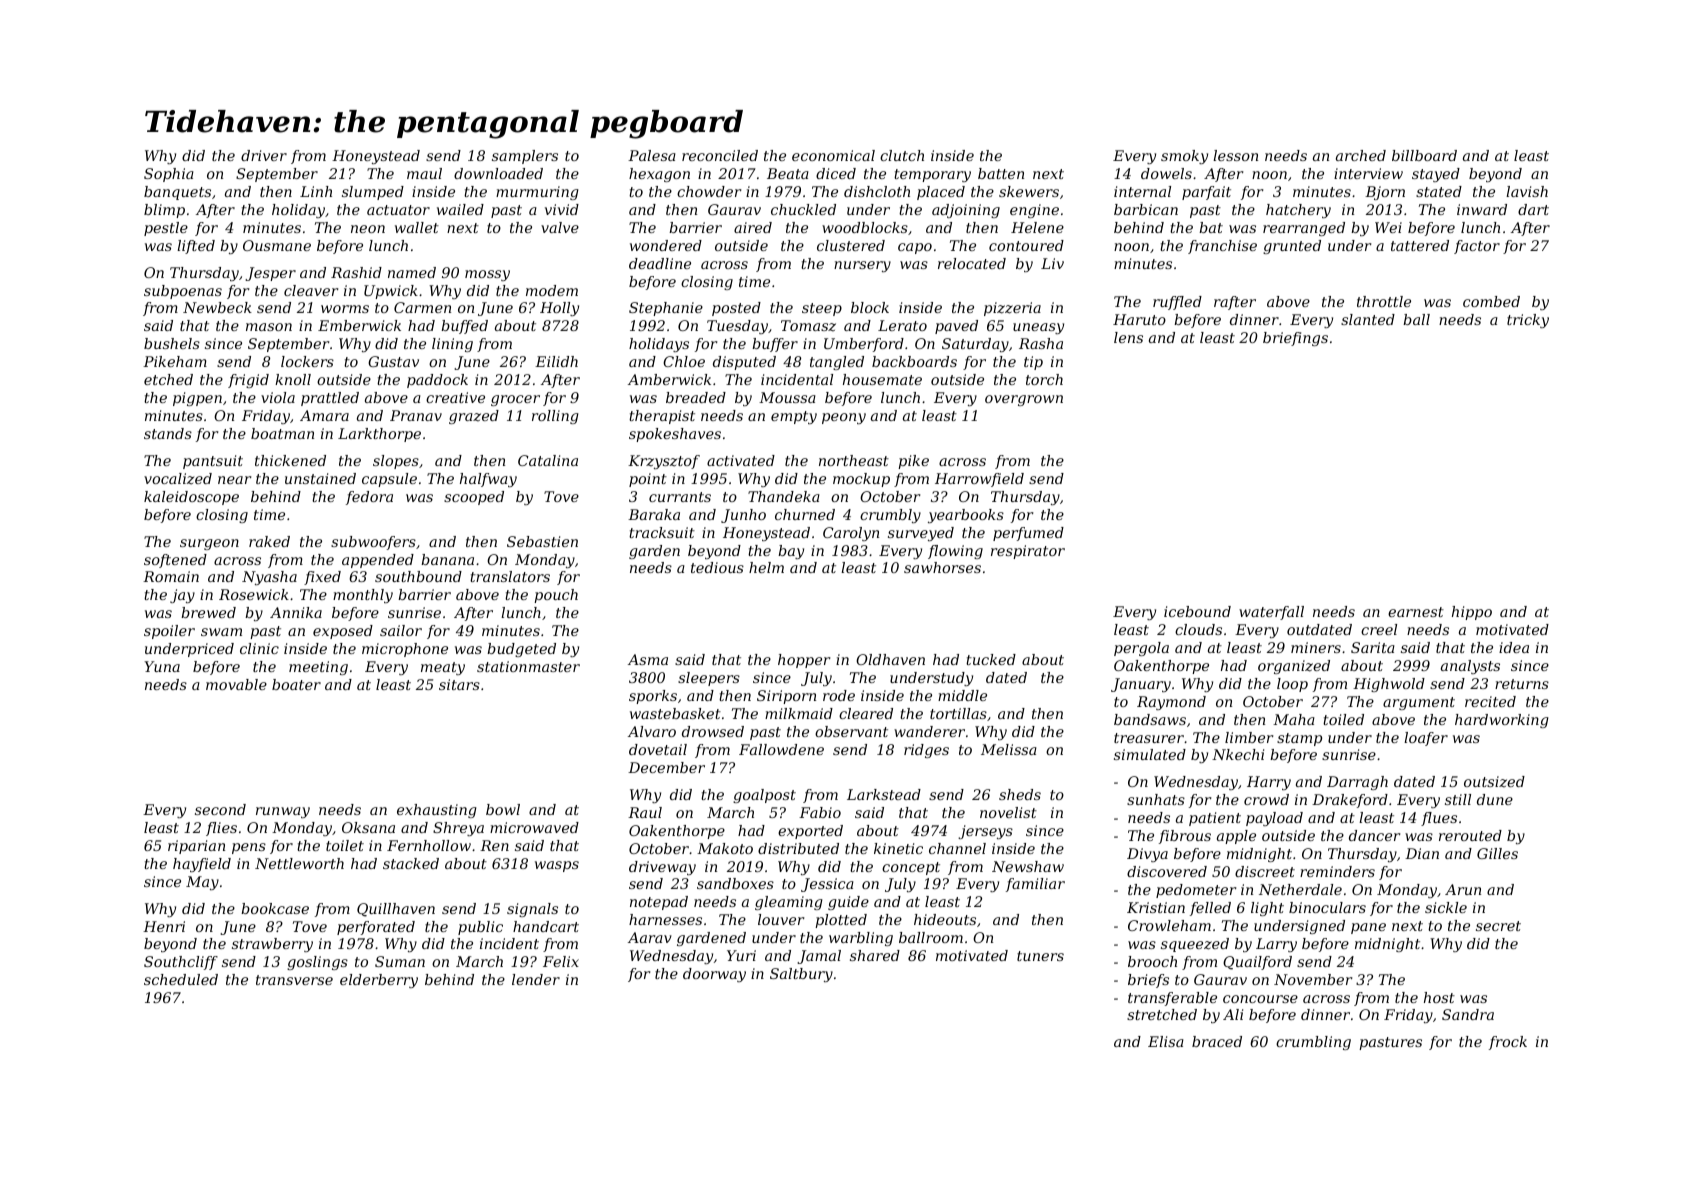  I want to click on tattered, so click(1420, 245).
